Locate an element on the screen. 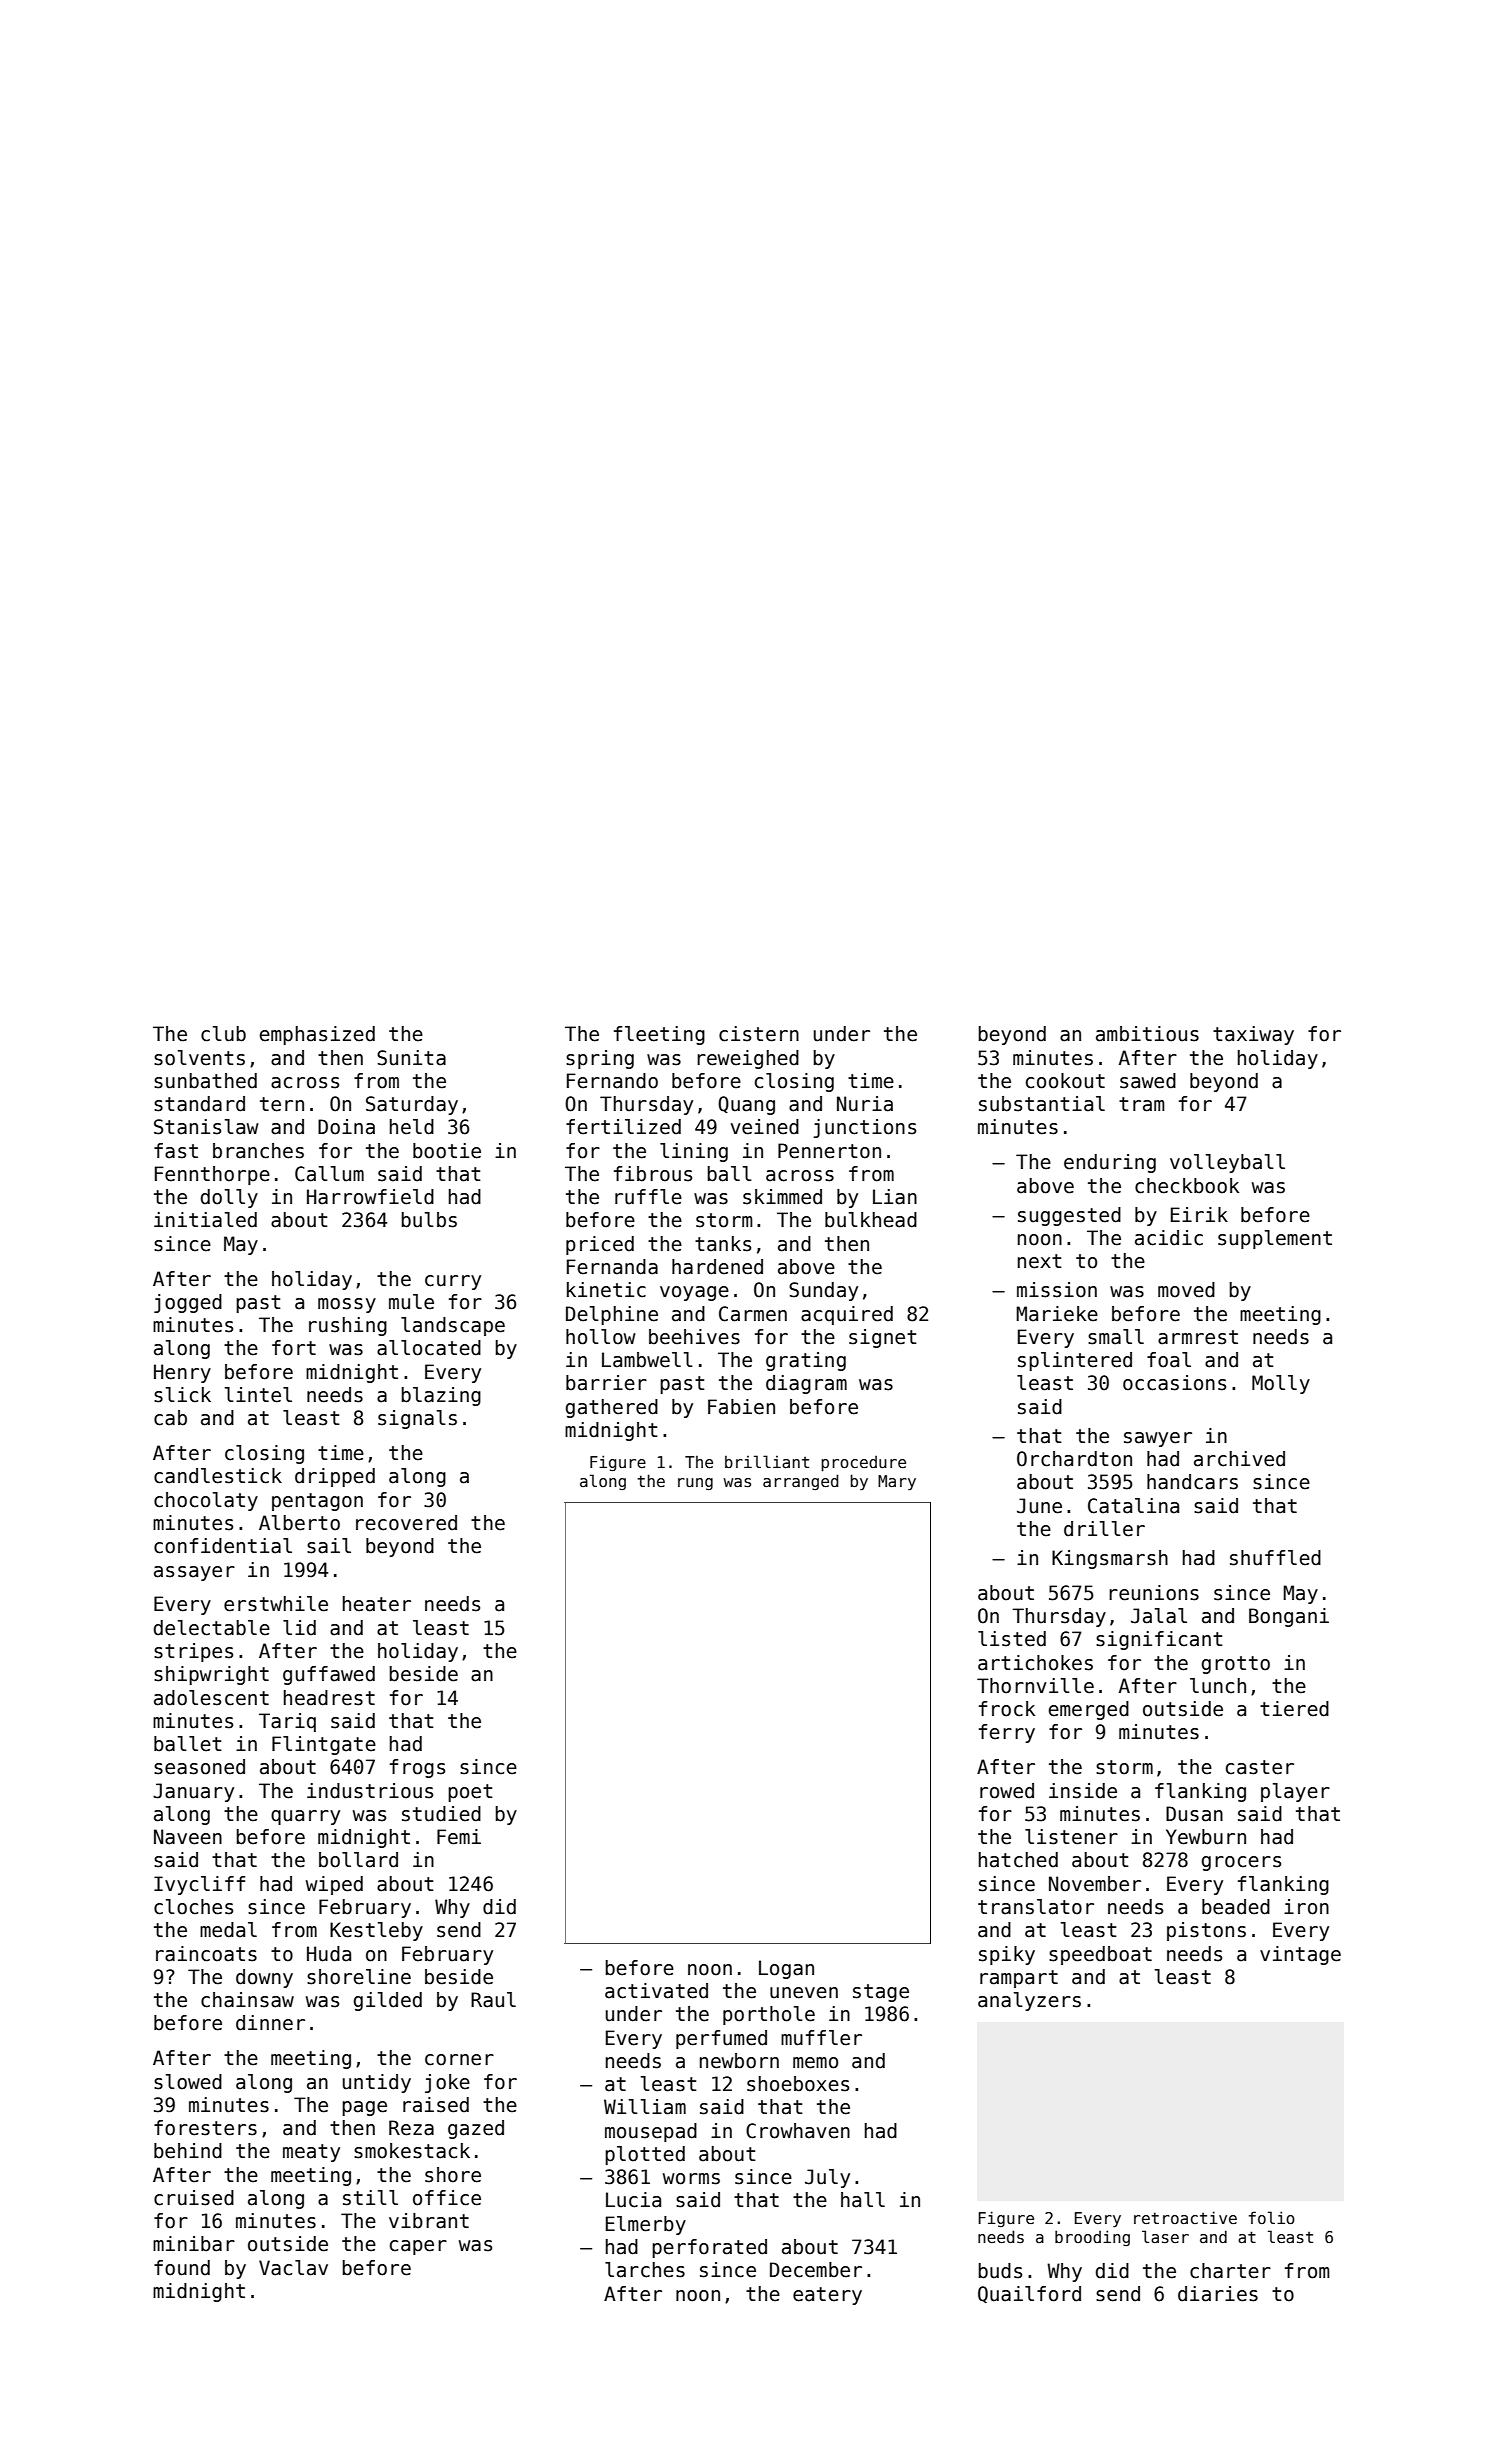  foresters is located at coordinates (205, 2128).
